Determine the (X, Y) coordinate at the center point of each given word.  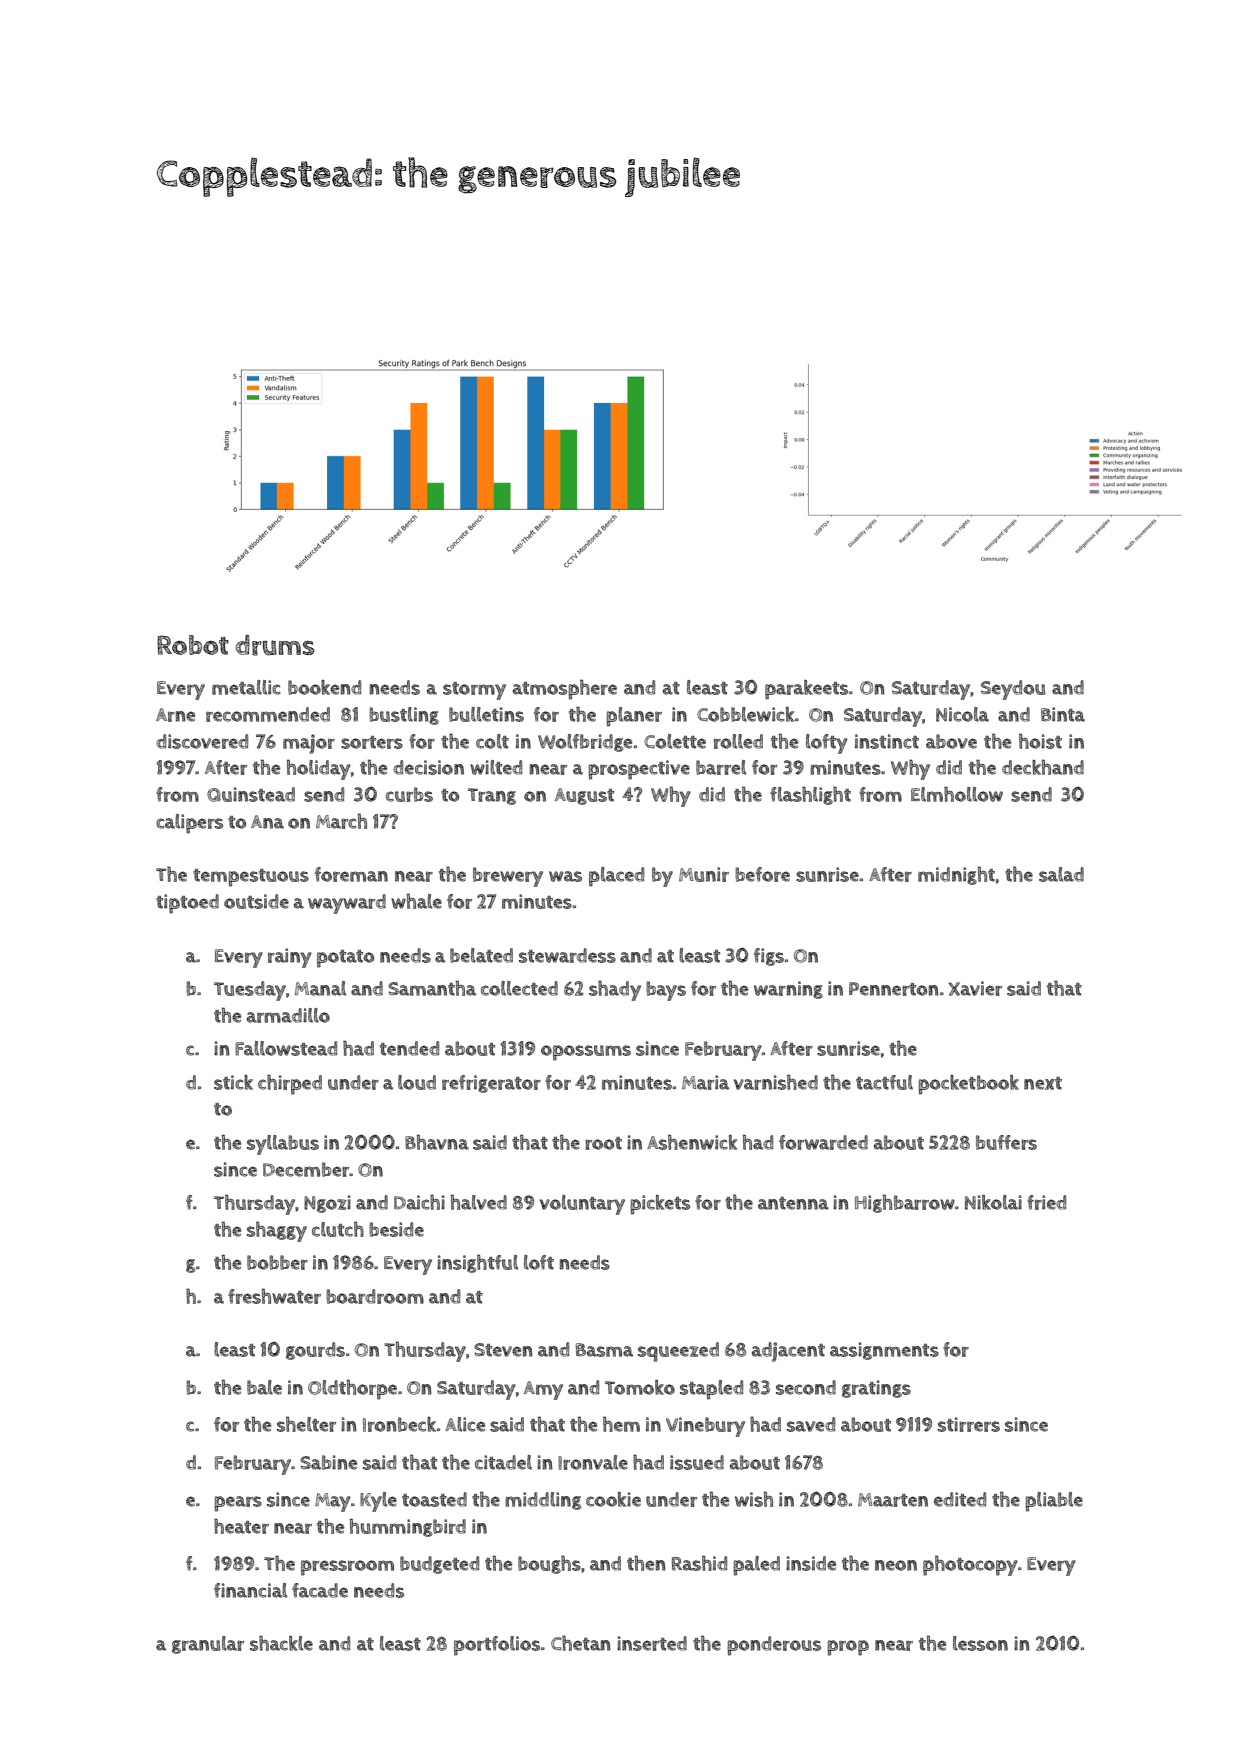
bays (666, 991)
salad (1061, 874)
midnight (956, 875)
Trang (492, 796)
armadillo (288, 1015)
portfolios (497, 1646)
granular (208, 1645)
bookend (324, 687)
